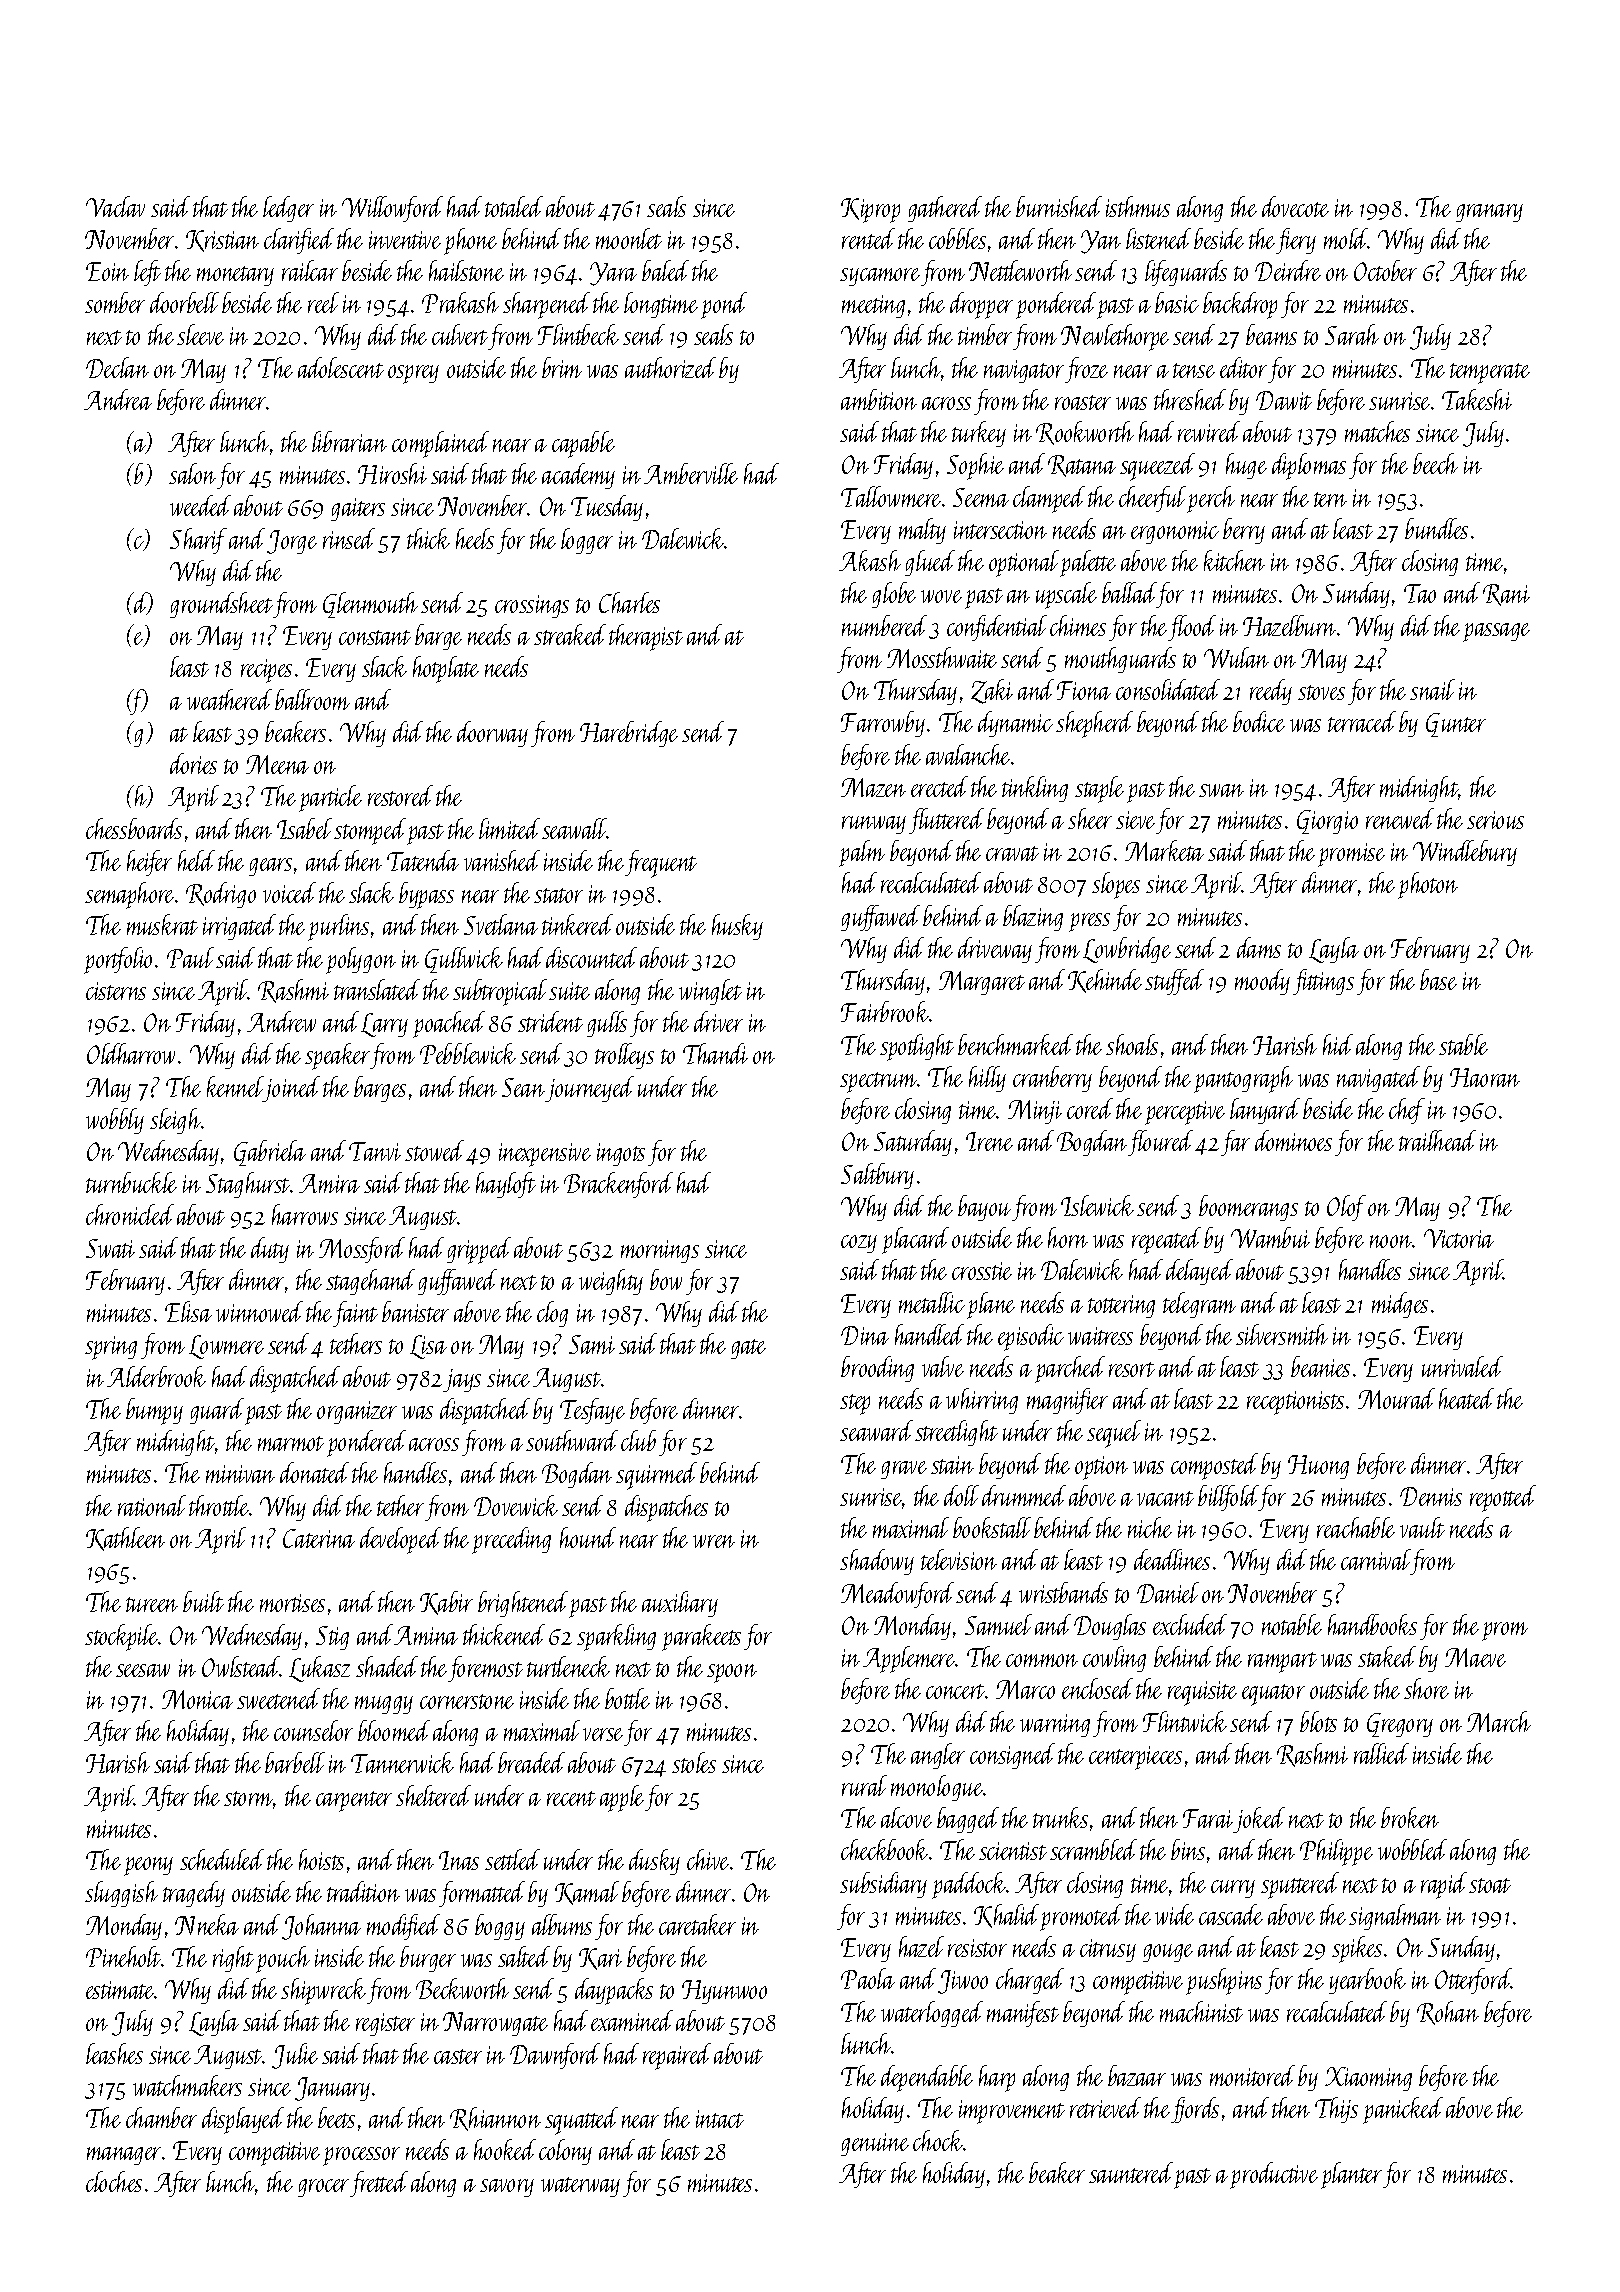  Describe the element at coordinates (154, 1411) in the page. I see `bumpy` at that location.
